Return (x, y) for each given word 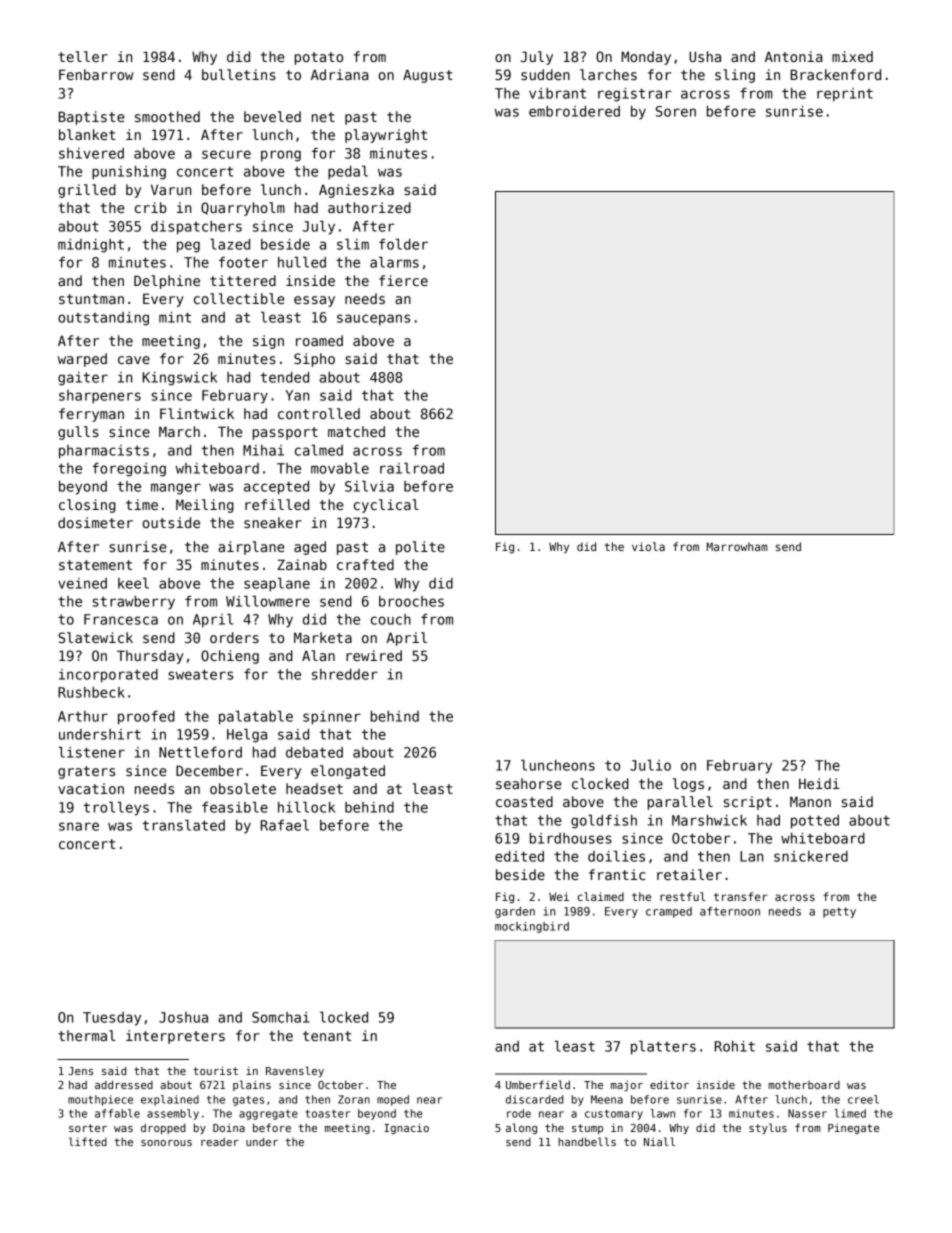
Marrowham (737, 546)
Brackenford (836, 74)
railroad (412, 468)
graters (86, 772)
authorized (369, 207)
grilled (87, 191)
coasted (524, 801)
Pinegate (854, 1128)
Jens (80, 1071)
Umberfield (538, 1084)
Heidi (819, 783)
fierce (403, 280)
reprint (845, 95)
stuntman (91, 299)
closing (87, 506)
